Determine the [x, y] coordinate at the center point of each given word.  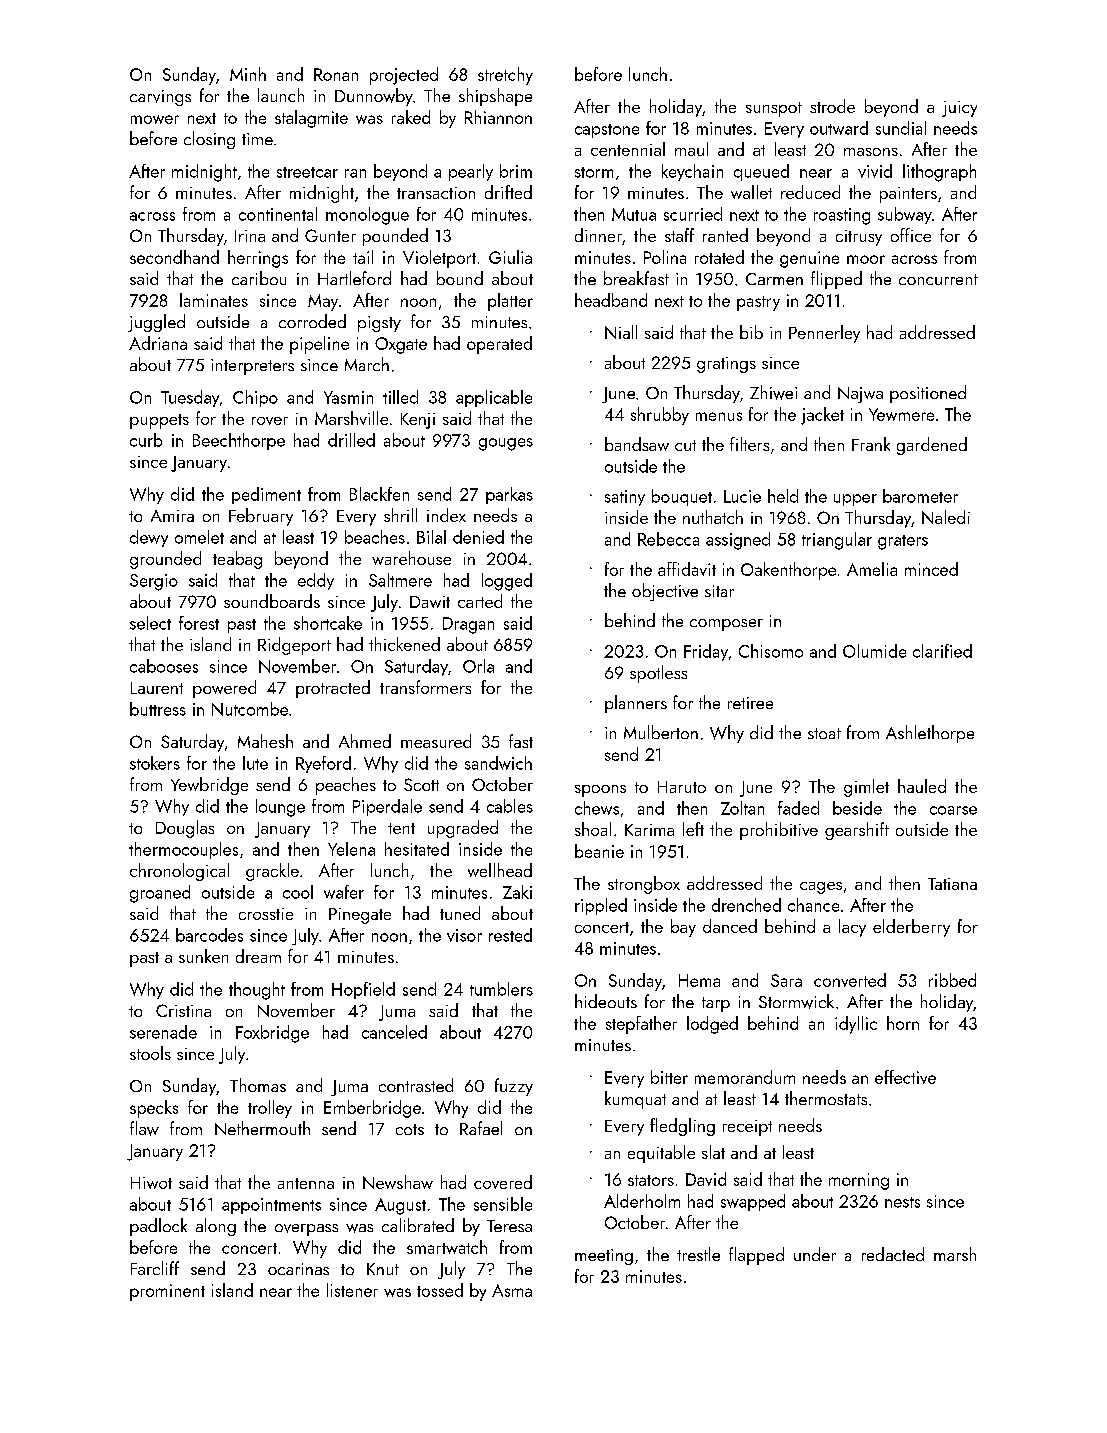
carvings [160, 98]
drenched [746, 905]
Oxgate [401, 345]
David [706, 1179]
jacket [822, 416]
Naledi [946, 517]
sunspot [774, 109]
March [367, 364]
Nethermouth [262, 1128]
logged [507, 582]
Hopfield [363, 990]
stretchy [505, 76]
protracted [333, 689]
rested [510, 935]
